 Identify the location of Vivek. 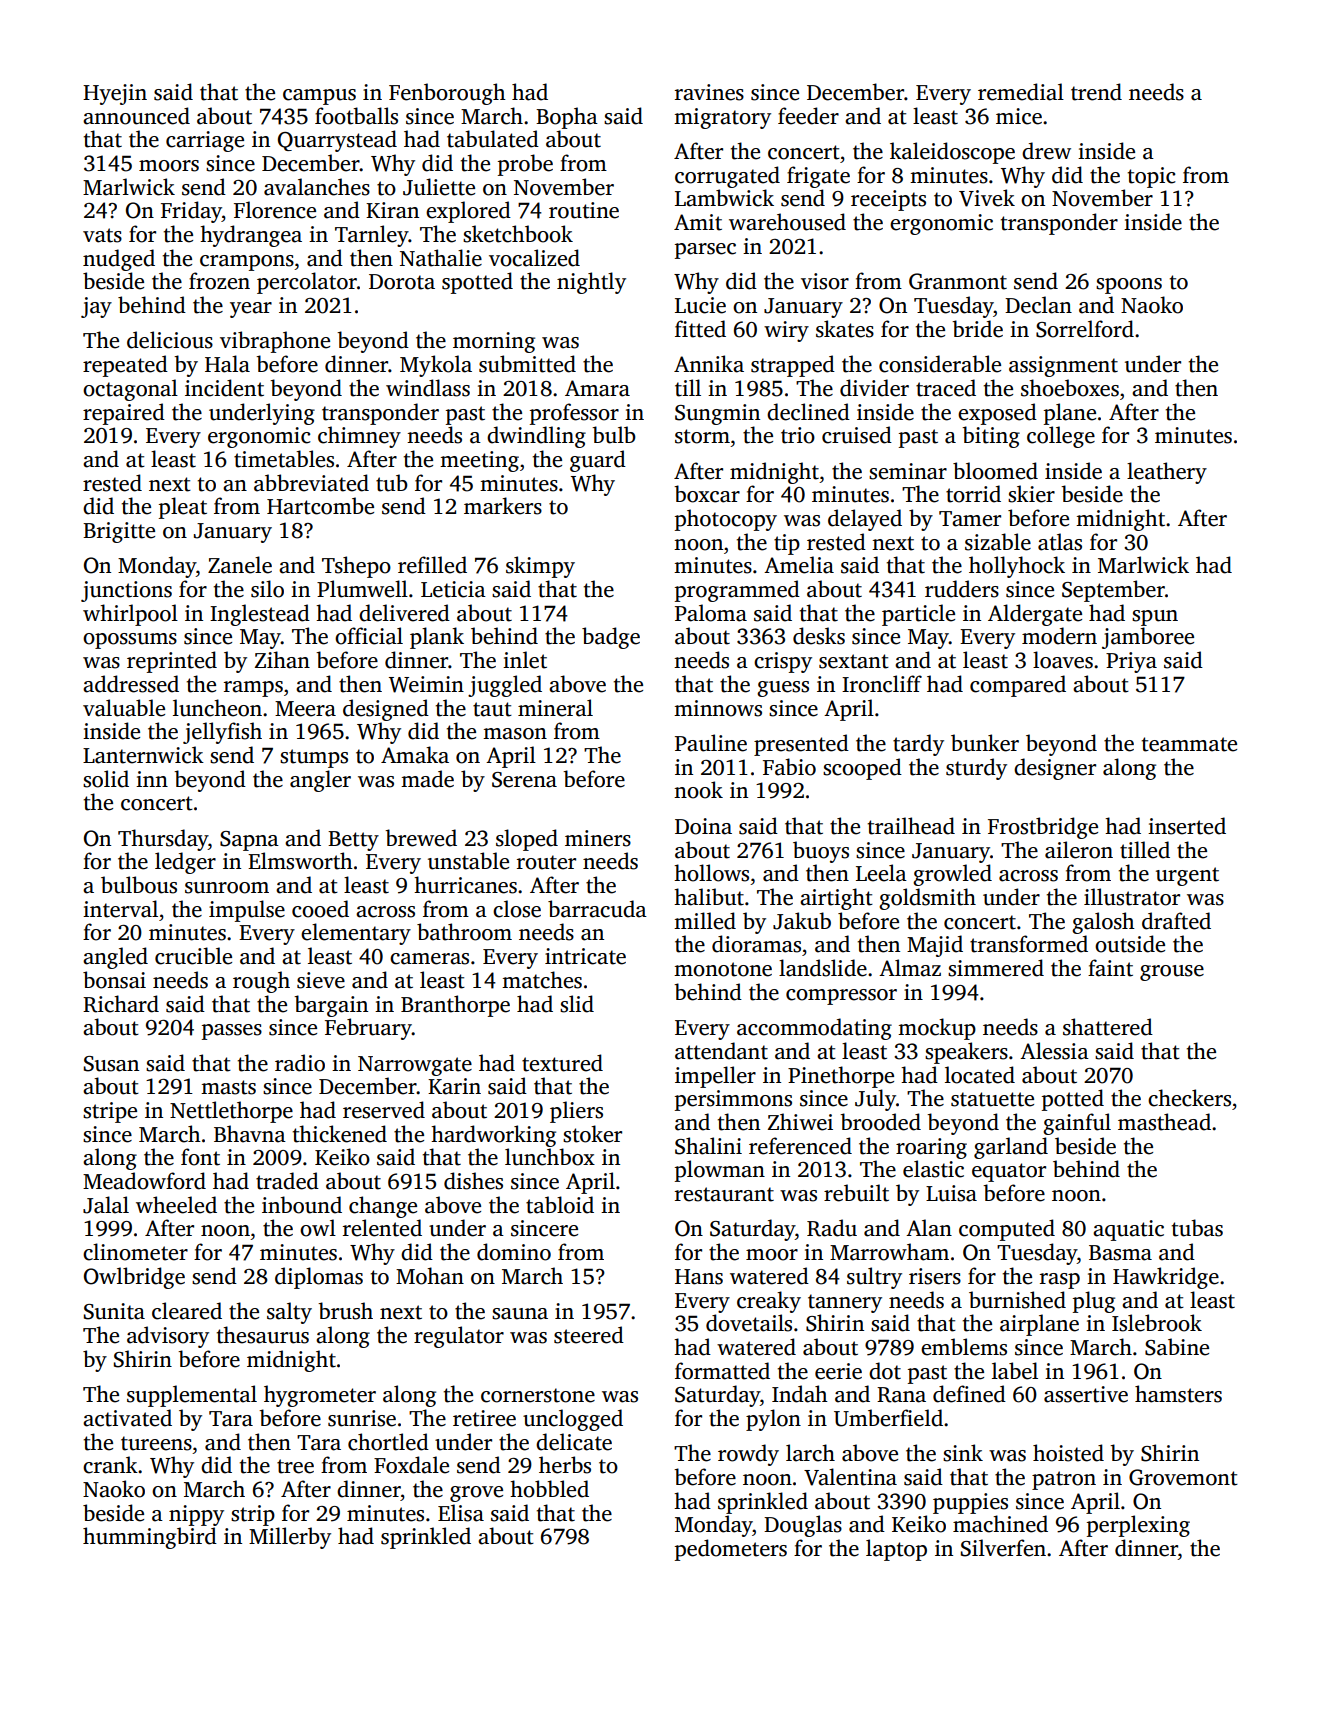
(987, 198).
